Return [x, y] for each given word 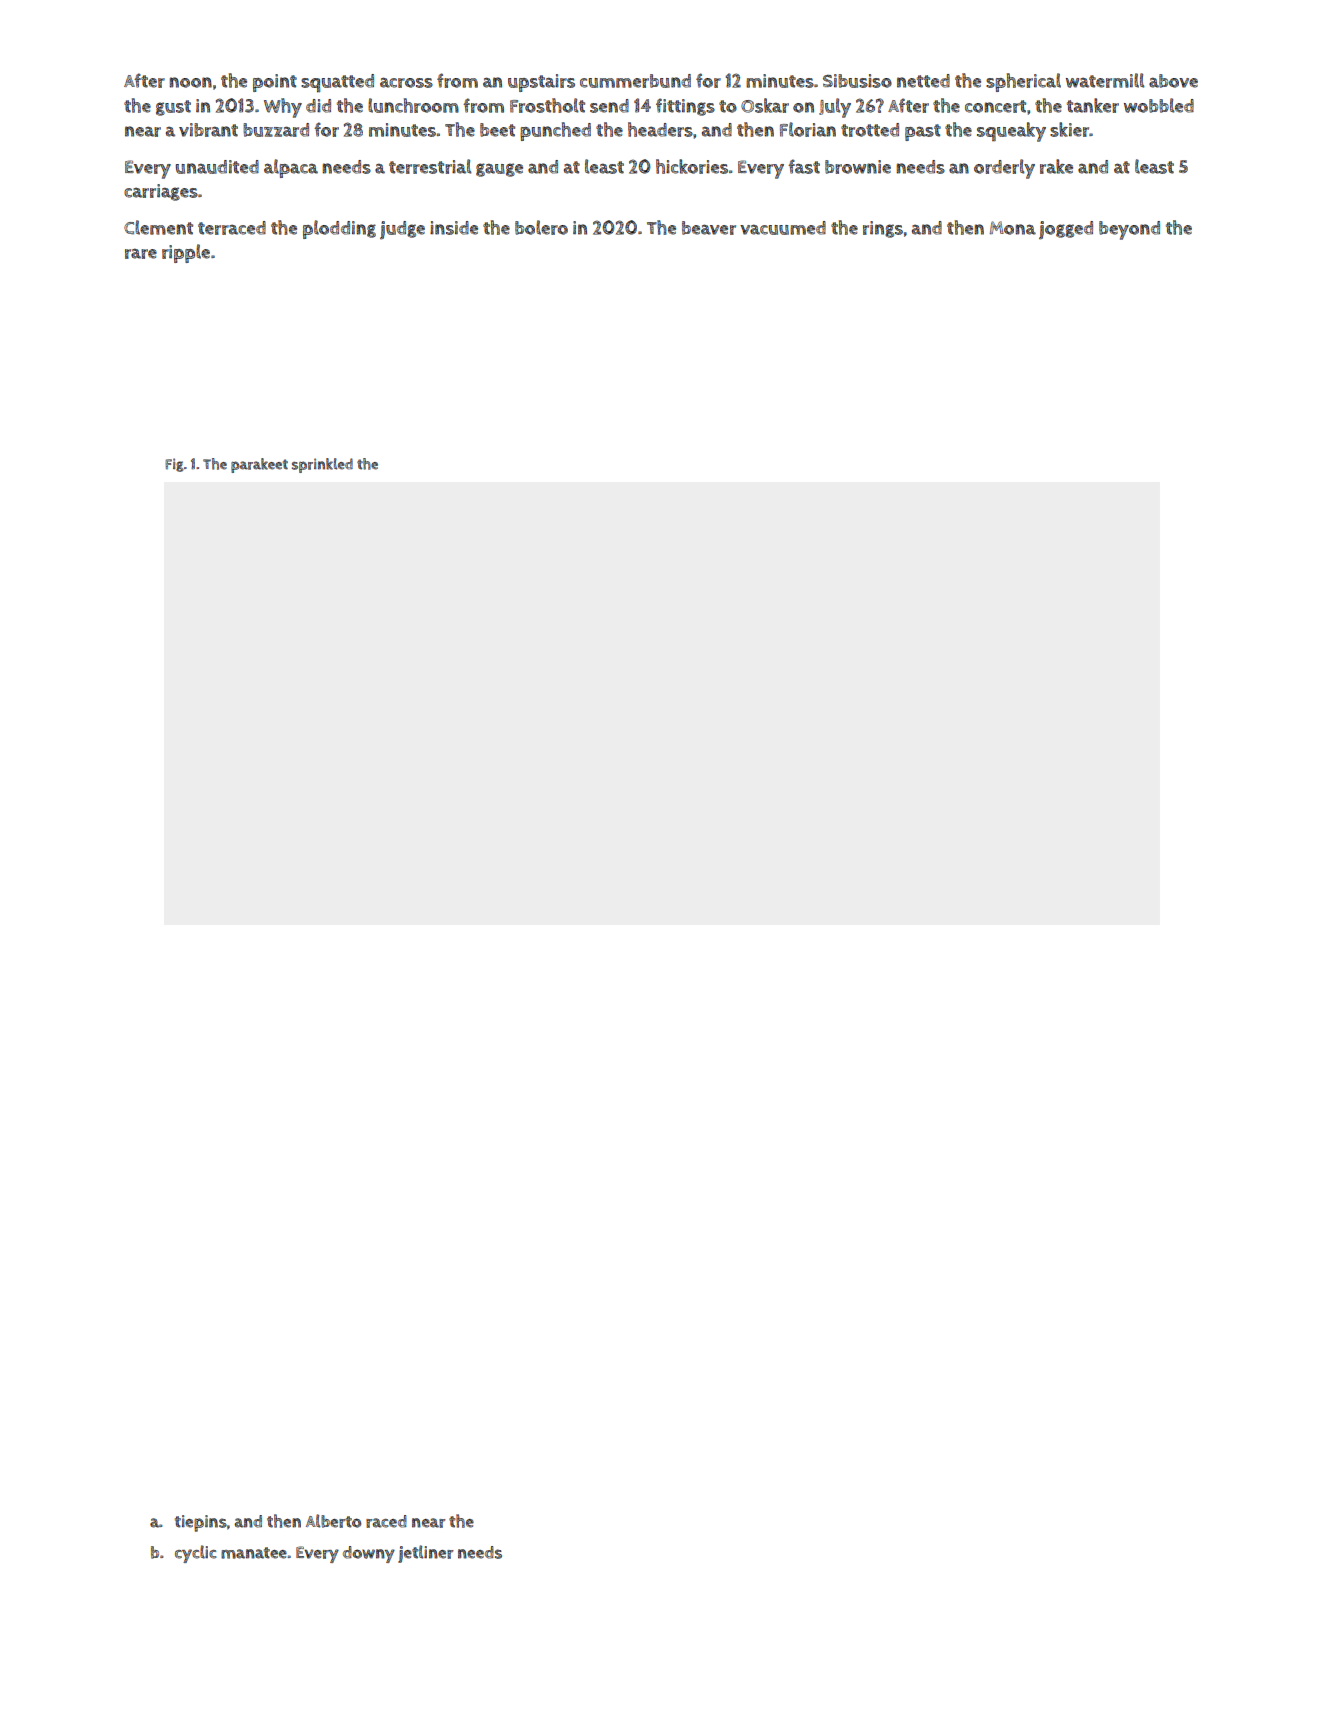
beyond [1129, 230]
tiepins [201, 1523]
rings [883, 229]
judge [402, 230]
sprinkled [322, 465]
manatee [254, 1553]
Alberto [333, 1521]
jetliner [426, 1554]
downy [369, 1554]
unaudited [217, 167]
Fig [174, 465]
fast [804, 166]
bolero [541, 227]
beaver [709, 228]
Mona [1013, 228]
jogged [1066, 230]
